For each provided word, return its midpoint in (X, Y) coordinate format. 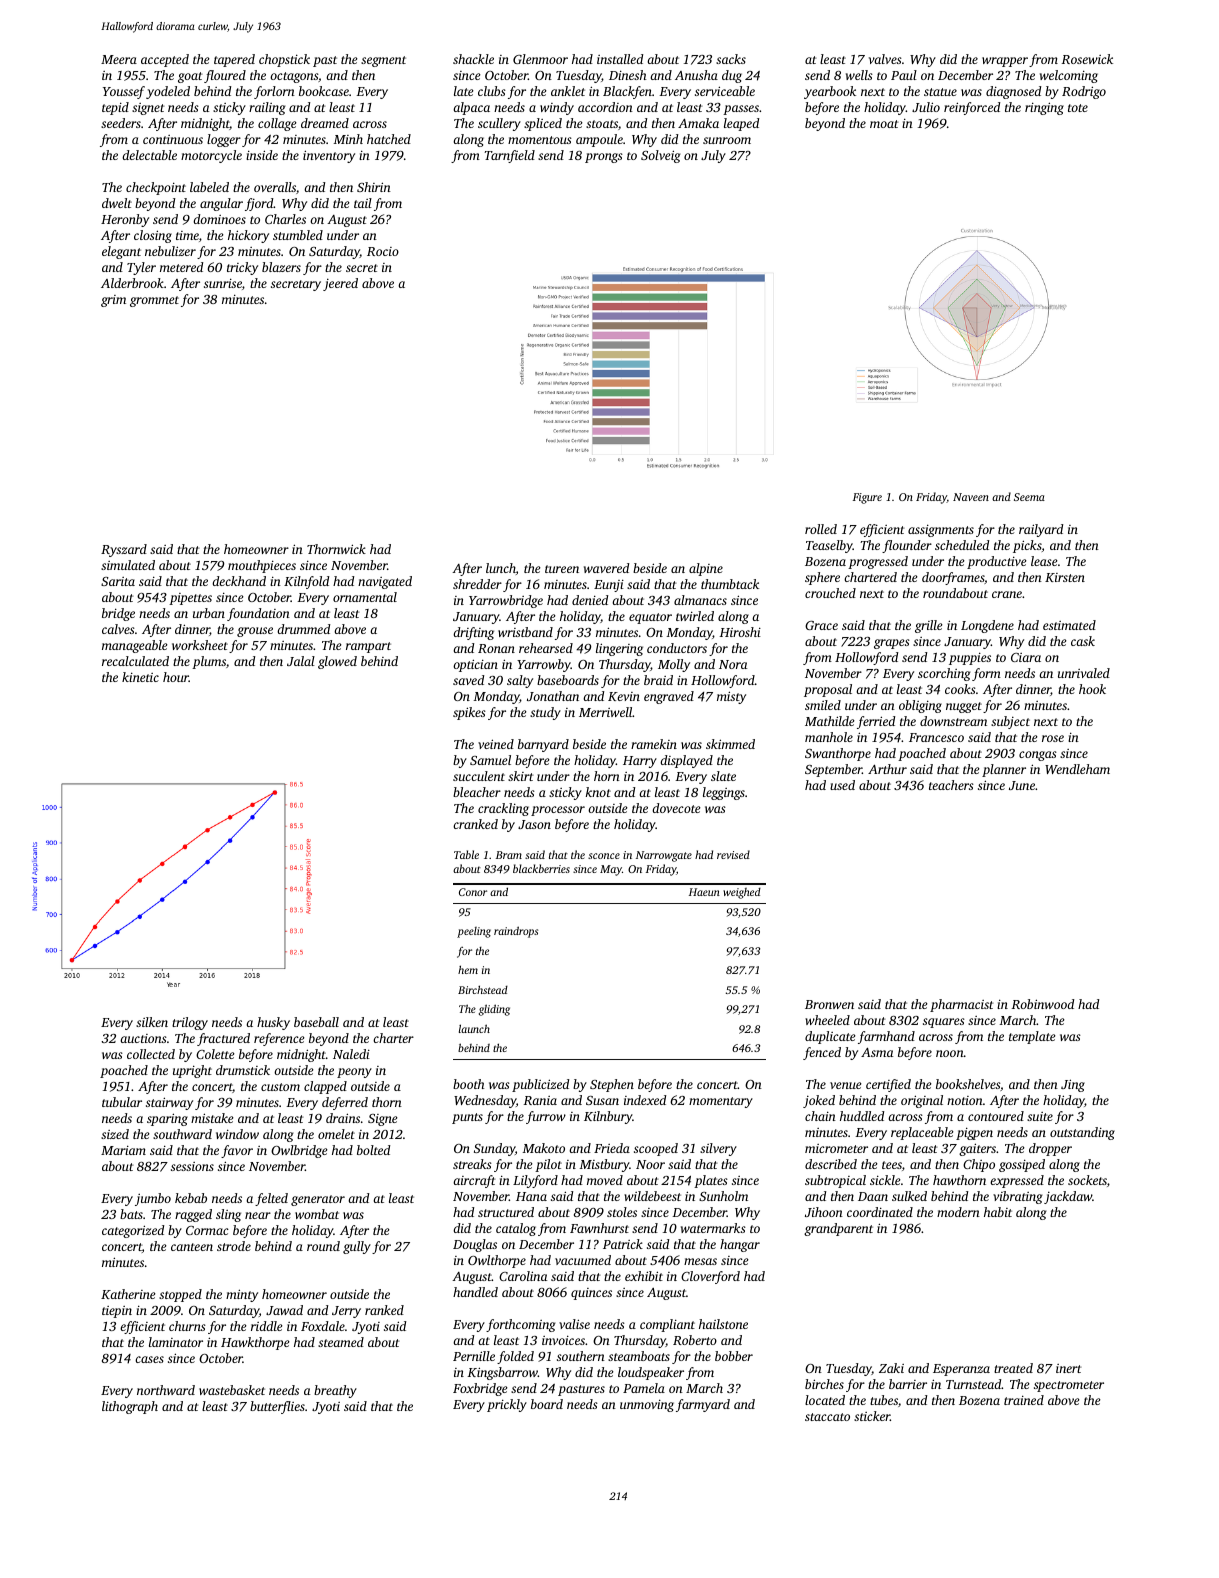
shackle (473, 59)
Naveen (971, 497)
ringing (1044, 108)
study (545, 713)
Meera (119, 59)
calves (118, 629)
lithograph (130, 1407)
